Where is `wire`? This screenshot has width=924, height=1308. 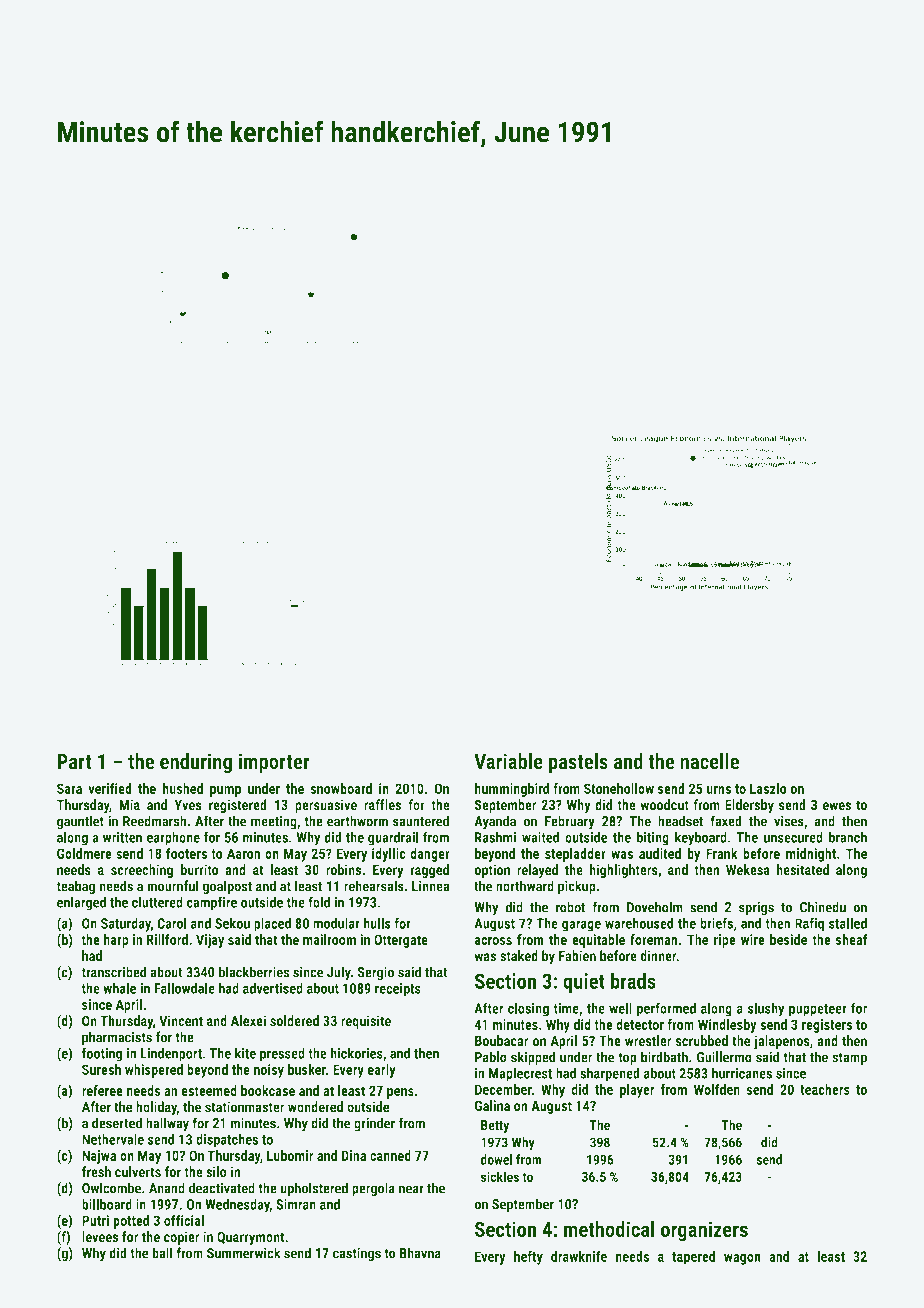 wire is located at coordinates (753, 939).
